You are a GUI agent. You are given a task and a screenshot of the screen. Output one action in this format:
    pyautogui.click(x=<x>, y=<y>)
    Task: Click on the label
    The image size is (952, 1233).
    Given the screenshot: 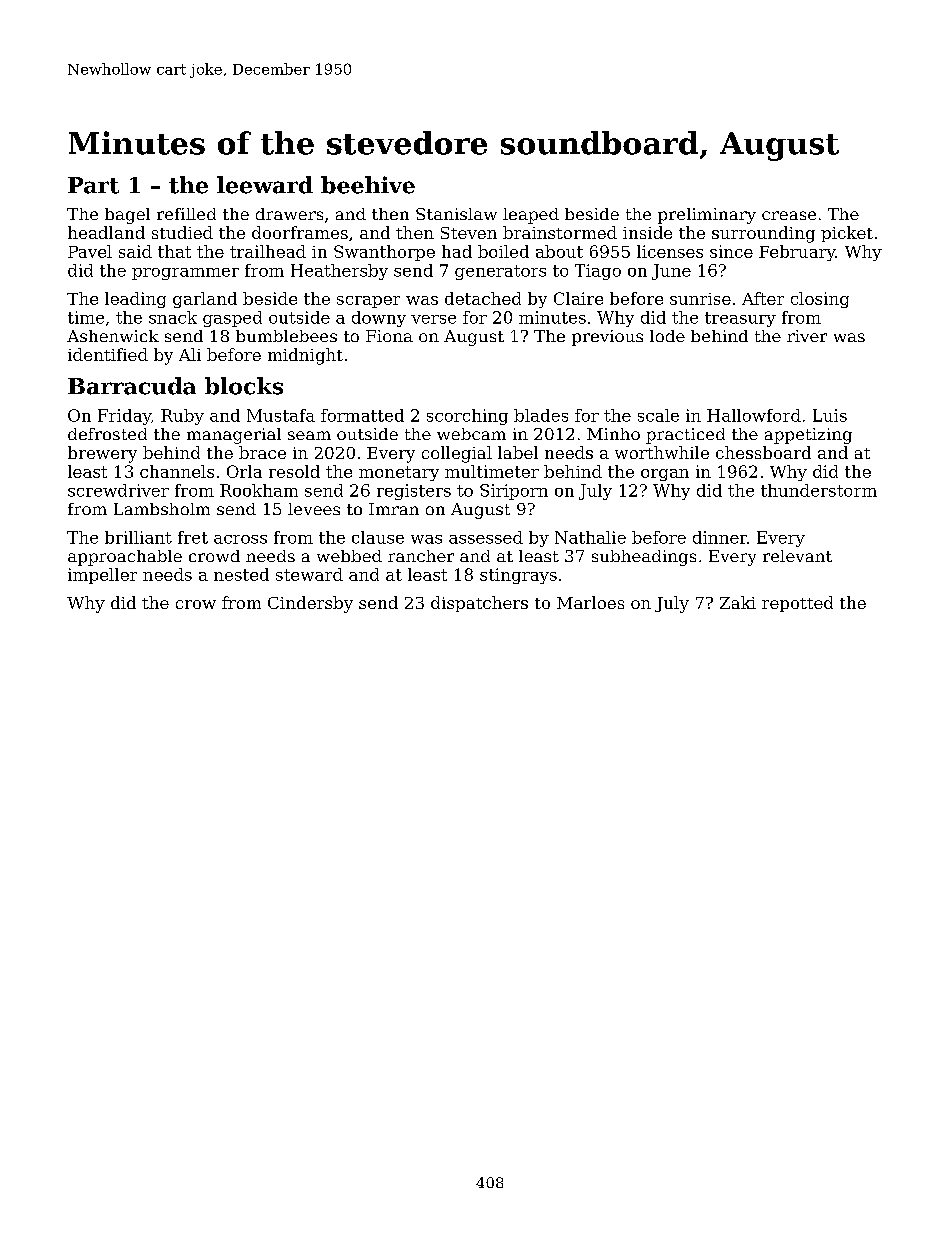 What is the action you would take?
    pyautogui.click(x=518, y=452)
